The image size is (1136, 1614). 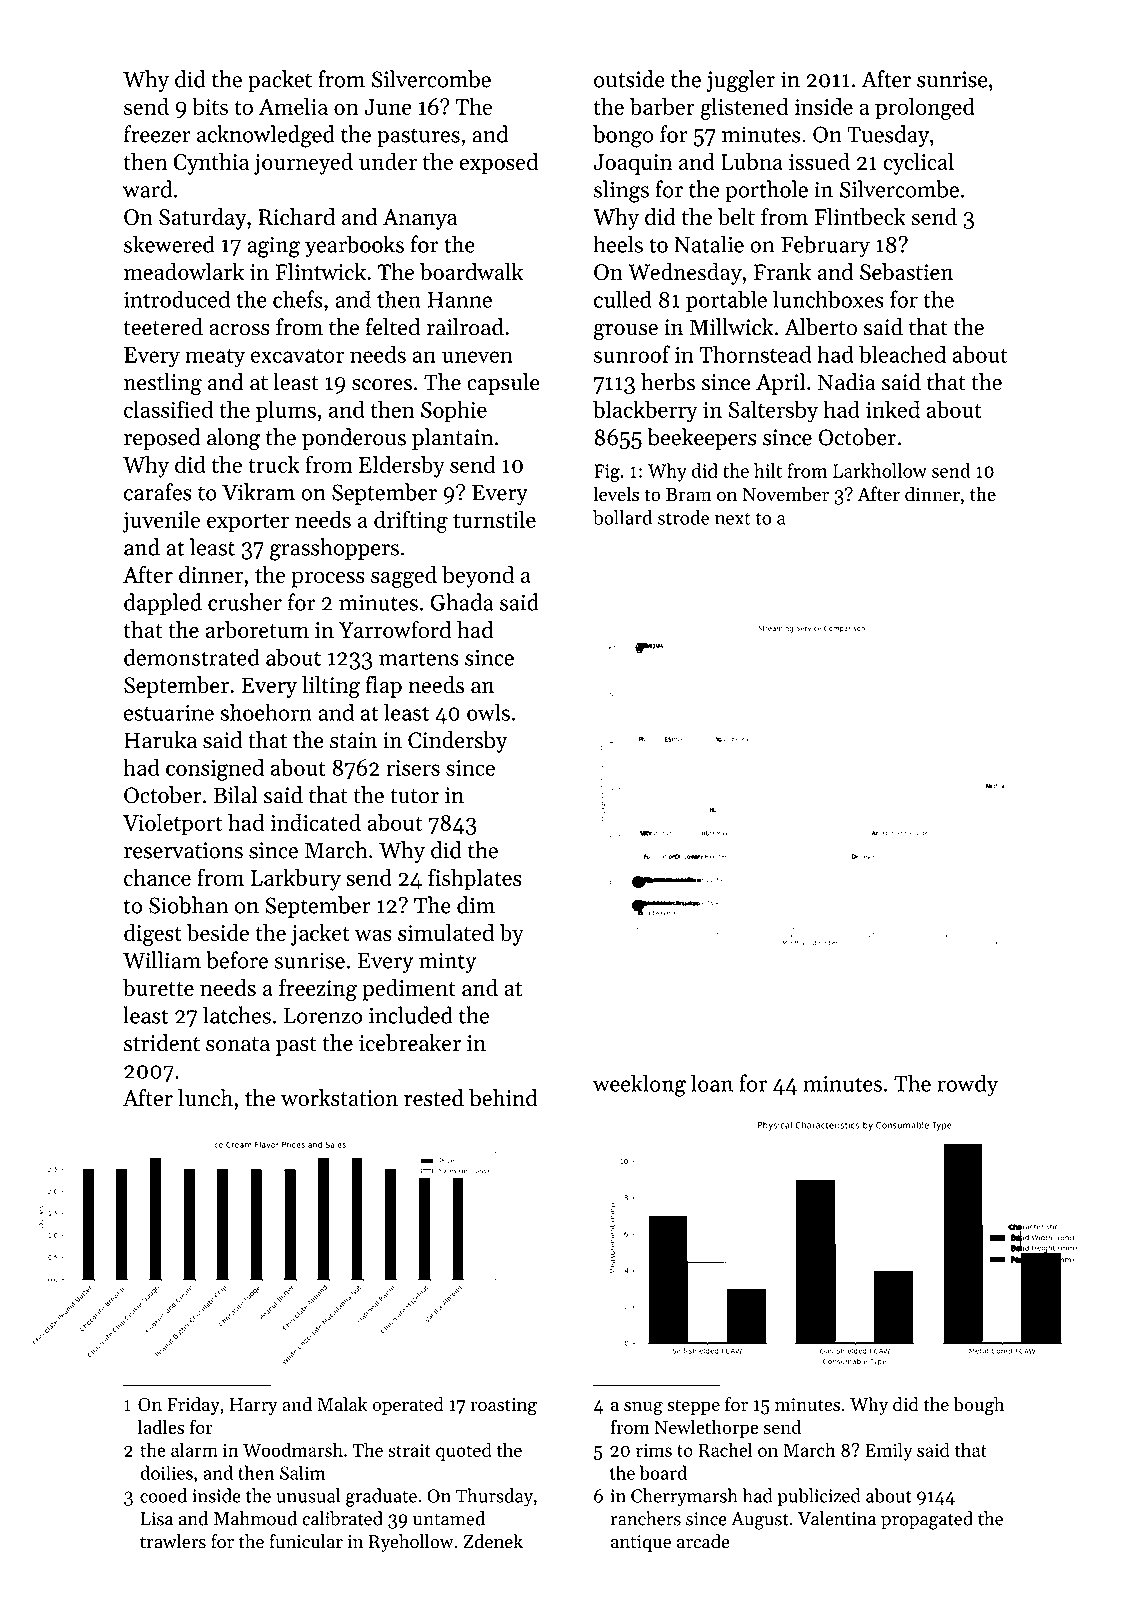 What do you see at coordinates (157, 134) in the screenshot?
I see `freezer` at bounding box center [157, 134].
